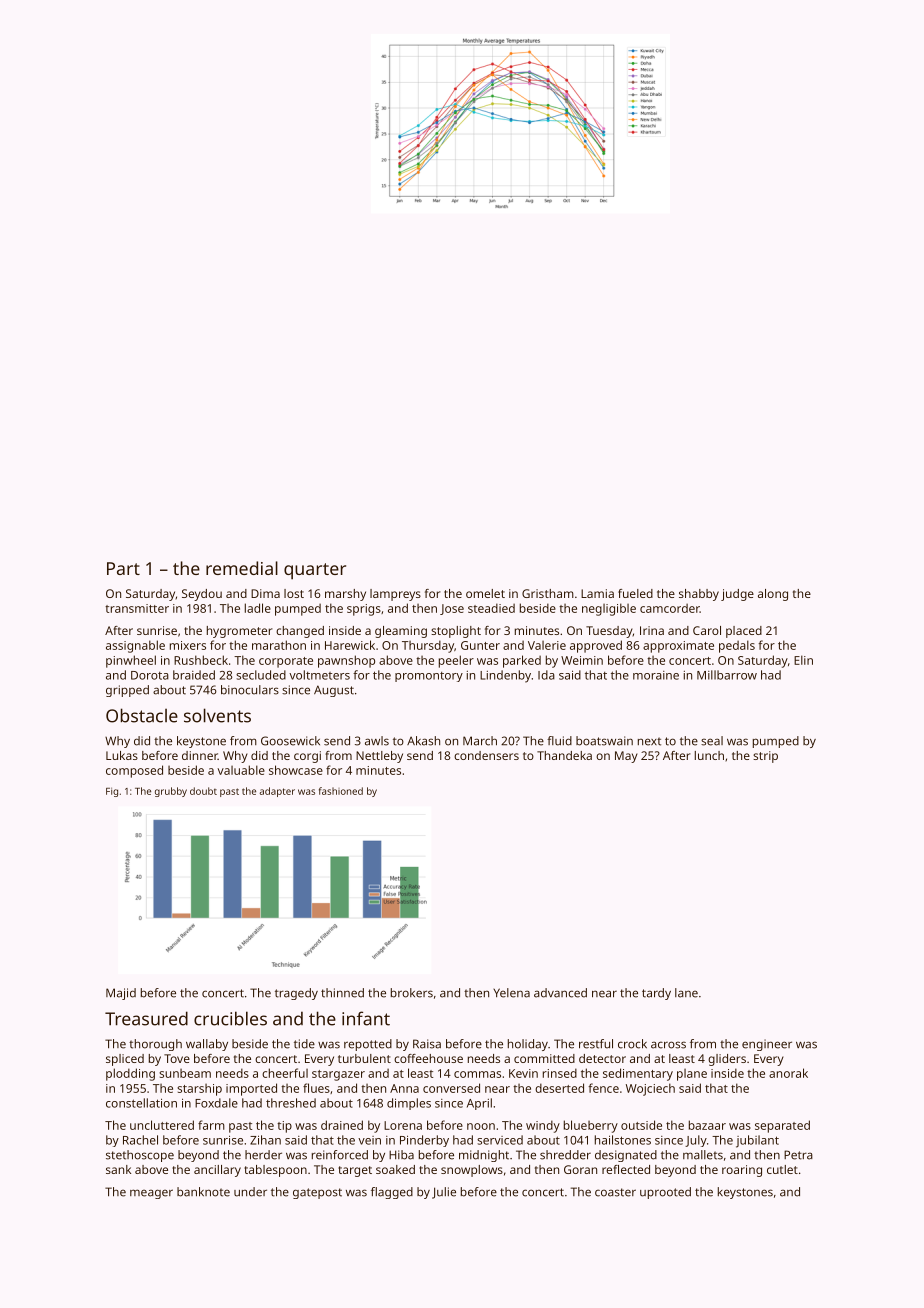 Image resolution: width=924 pixels, height=1308 pixels. Describe the element at coordinates (207, 1045) in the screenshot. I see `wallaby` at that location.
